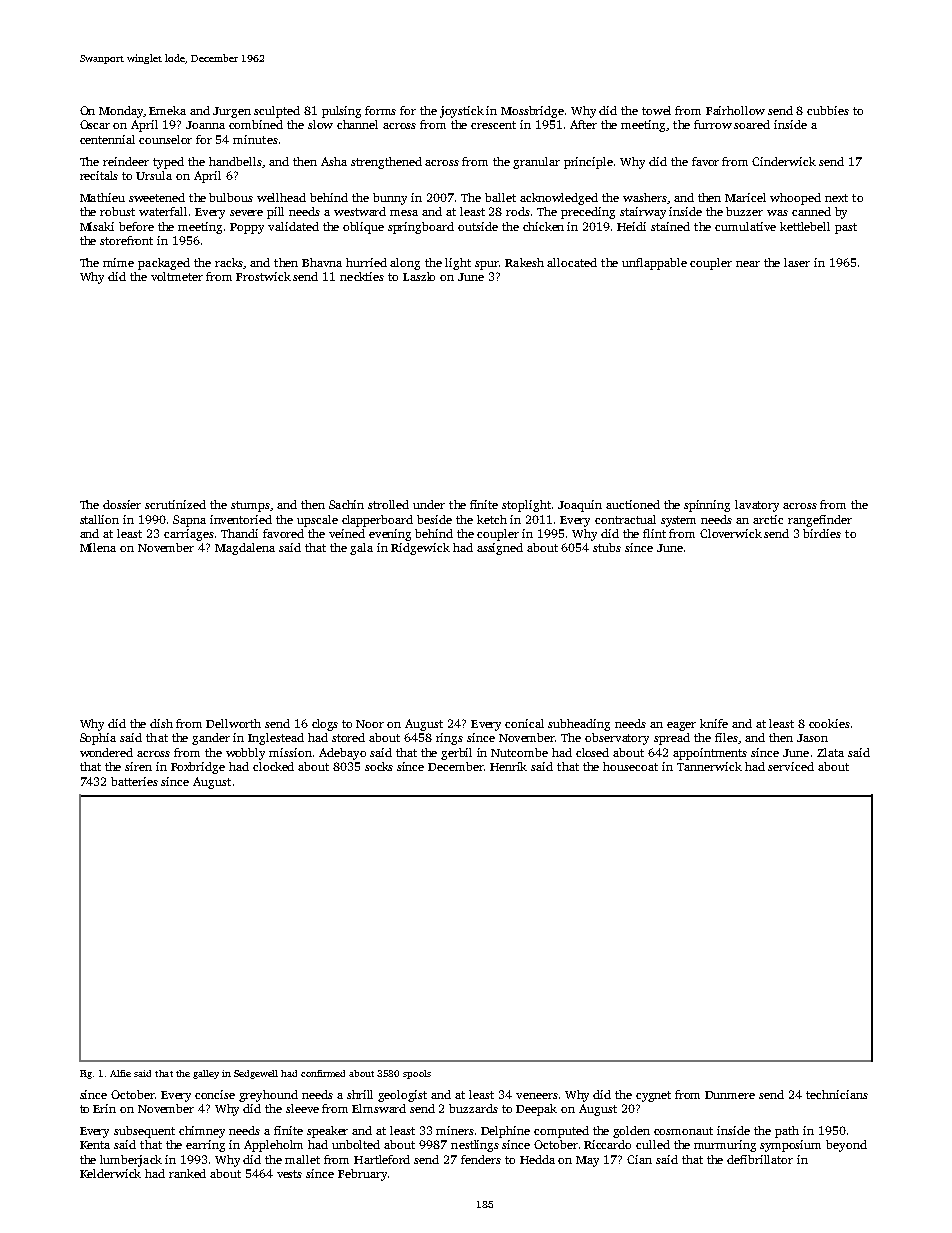 The image size is (952, 1233). Describe the element at coordinates (380, 110) in the document. I see `forms` at that location.
